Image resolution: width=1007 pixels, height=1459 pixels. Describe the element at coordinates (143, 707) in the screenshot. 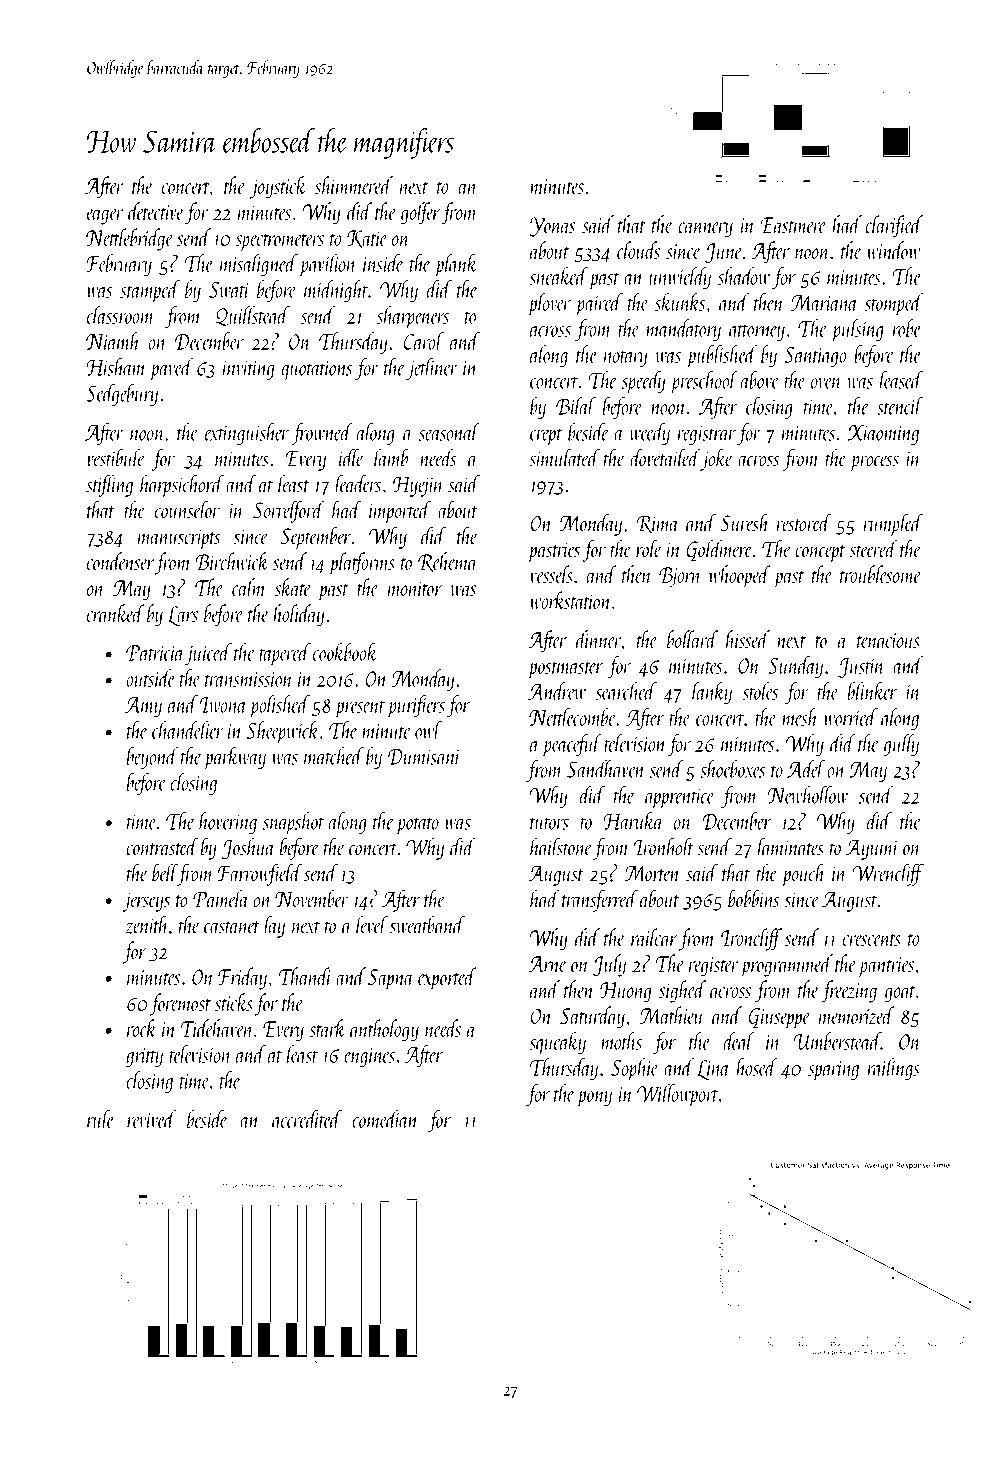

I see `Amy` at that location.
